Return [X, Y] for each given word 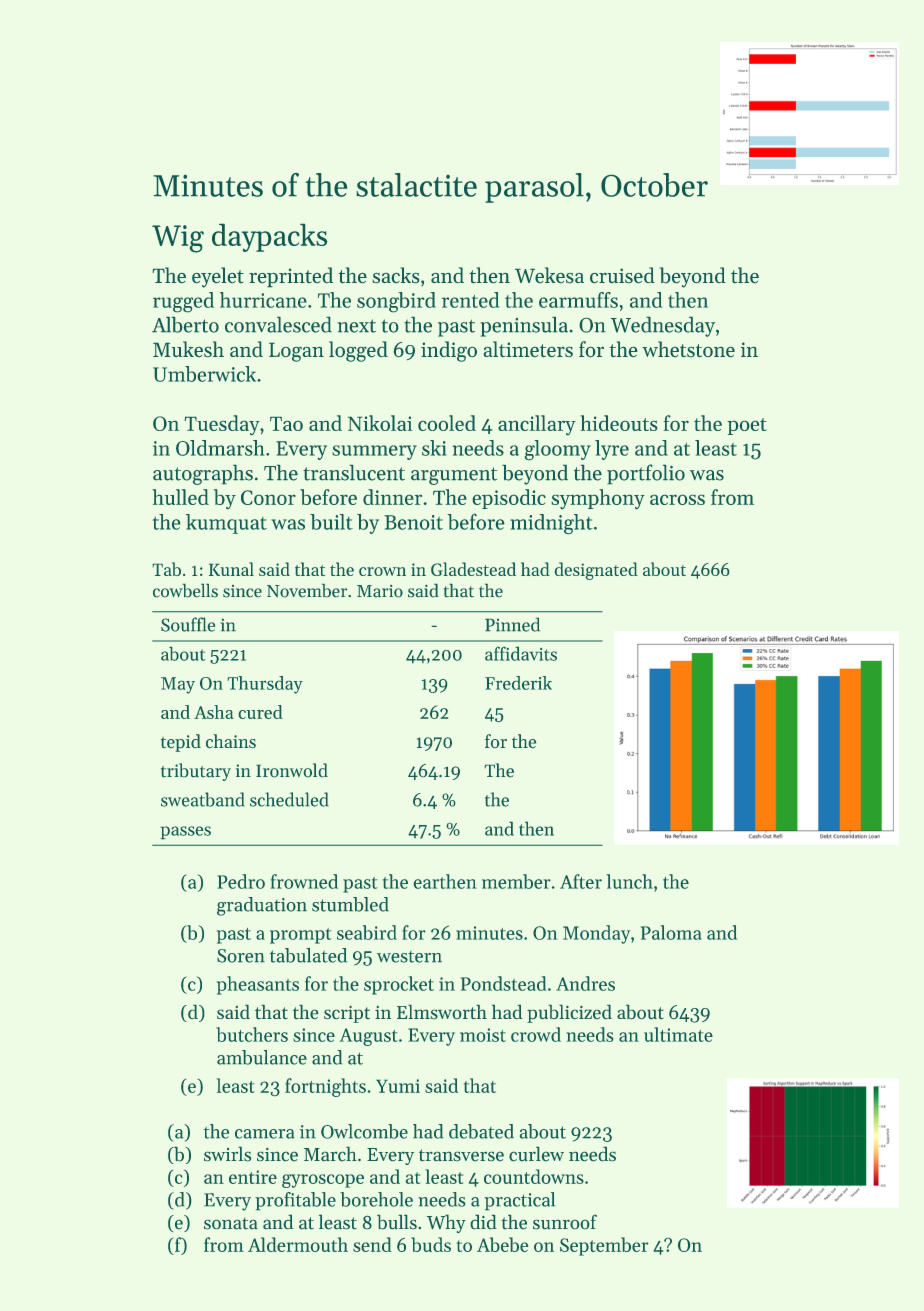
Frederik [518, 683]
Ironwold [292, 770]
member [516, 881]
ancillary [537, 425]
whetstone [688, 349]
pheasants [258, 985]
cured [260, 712]
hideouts [619, 423]
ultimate [678, 1034]
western [409, 957]
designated [596, 571]
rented [471, 300]
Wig [178, 239]
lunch [629, 881]
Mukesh [188, 349]
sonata [231, 1223]
